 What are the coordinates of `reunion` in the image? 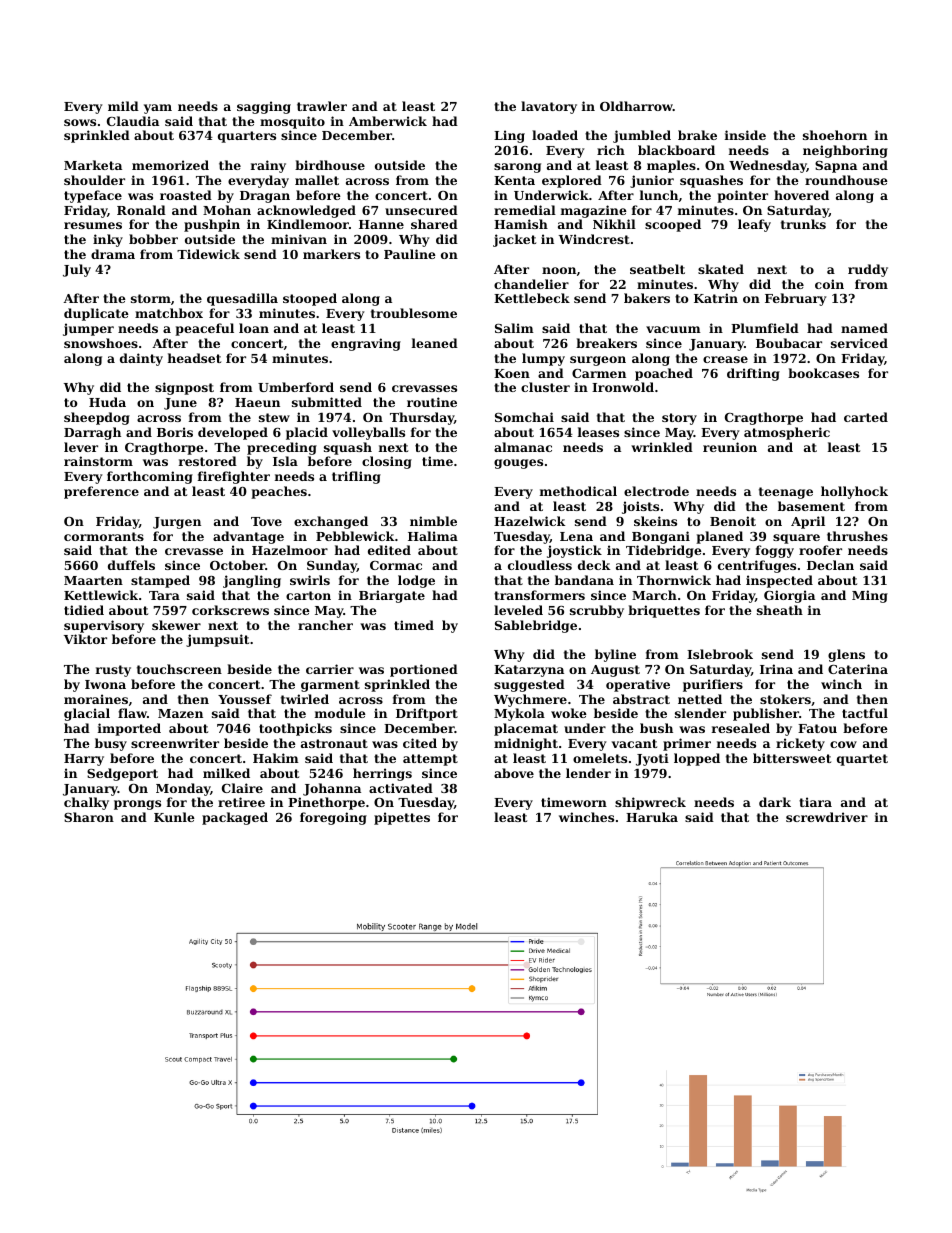 It's located at (730, 447).
